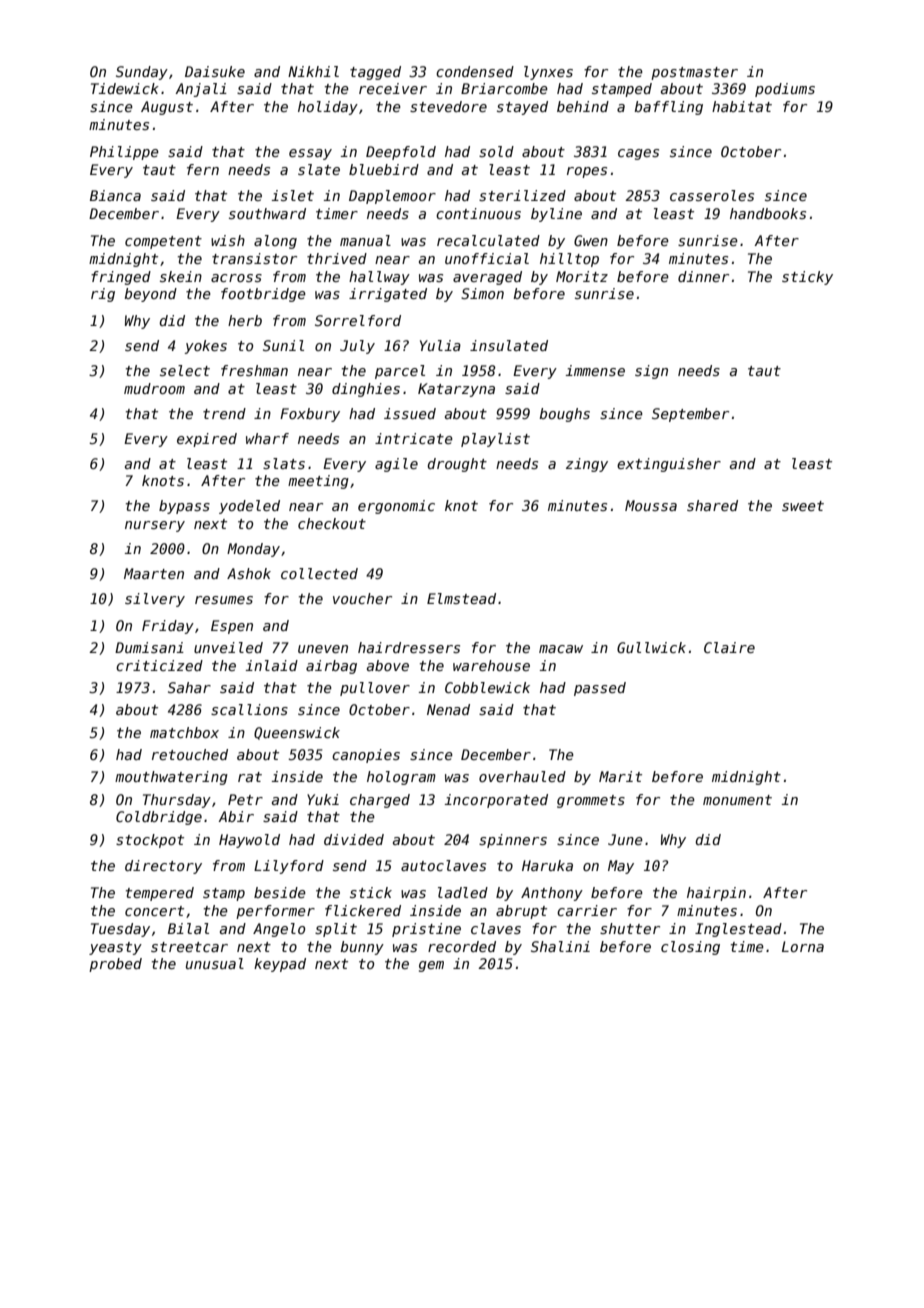 The height and width of the screenshot is (1308, 924). I want to click on postmaster, so click(694, 73).
